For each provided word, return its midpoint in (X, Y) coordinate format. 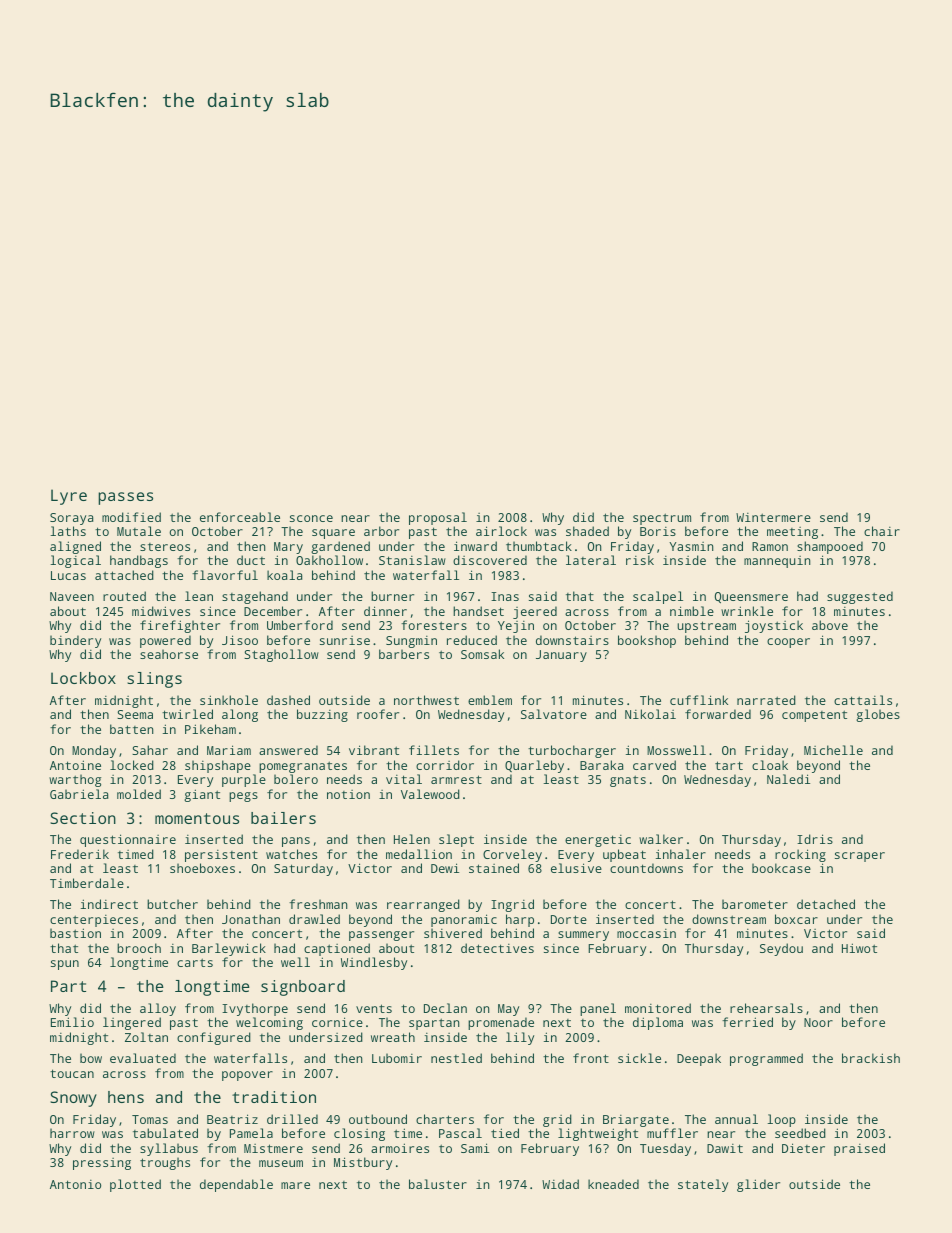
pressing (102, 1164)
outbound (378, 1119)
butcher (172, 904)
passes (125, 498)
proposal (438, 518)
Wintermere (773, 517)
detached (826, 904)
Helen (412, 839)
